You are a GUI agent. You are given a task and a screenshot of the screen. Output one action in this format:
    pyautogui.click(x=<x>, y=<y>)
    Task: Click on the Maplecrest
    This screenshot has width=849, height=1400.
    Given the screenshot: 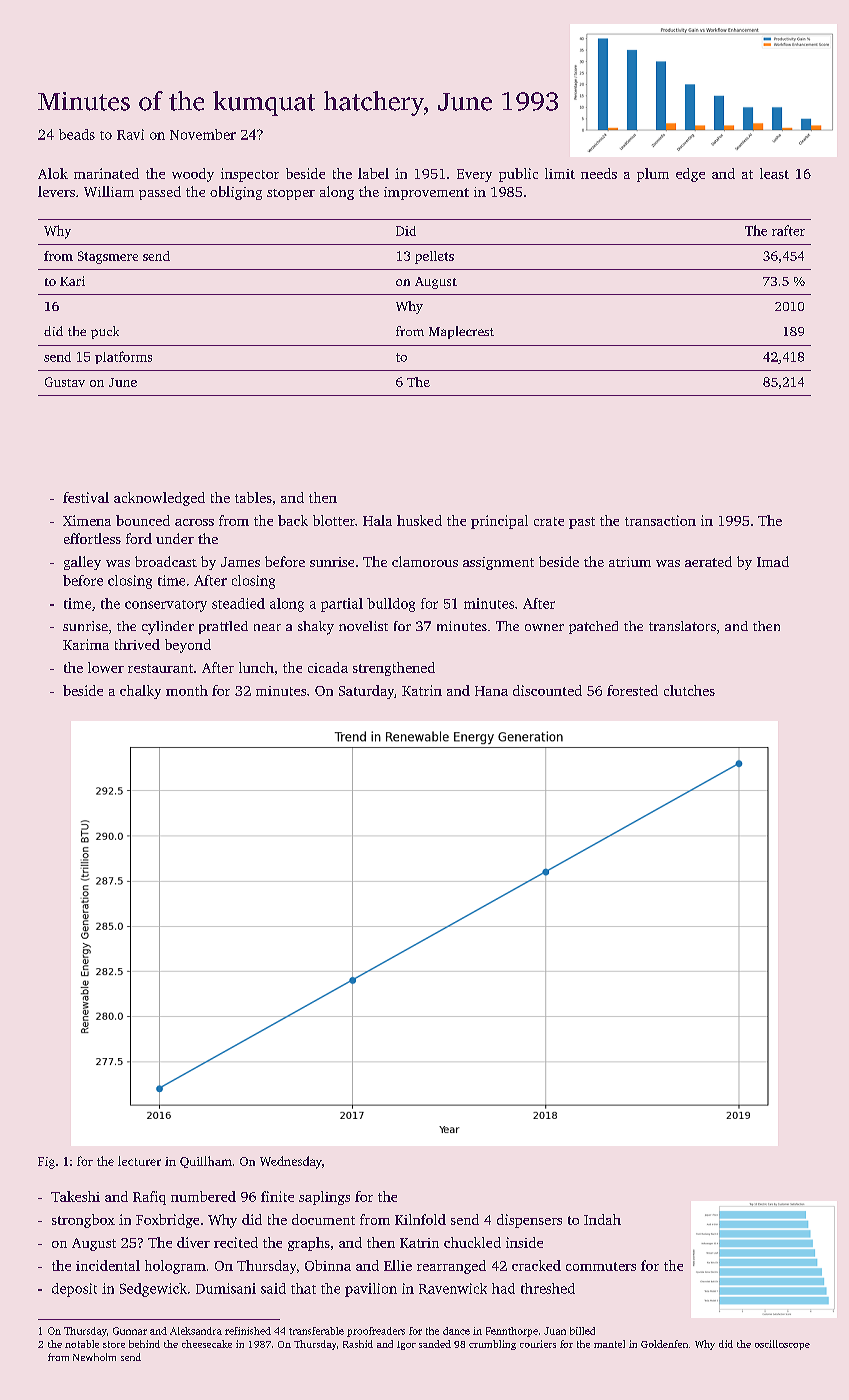 What is the action you would take?
    pyautogui.click(x=461, y=332)
